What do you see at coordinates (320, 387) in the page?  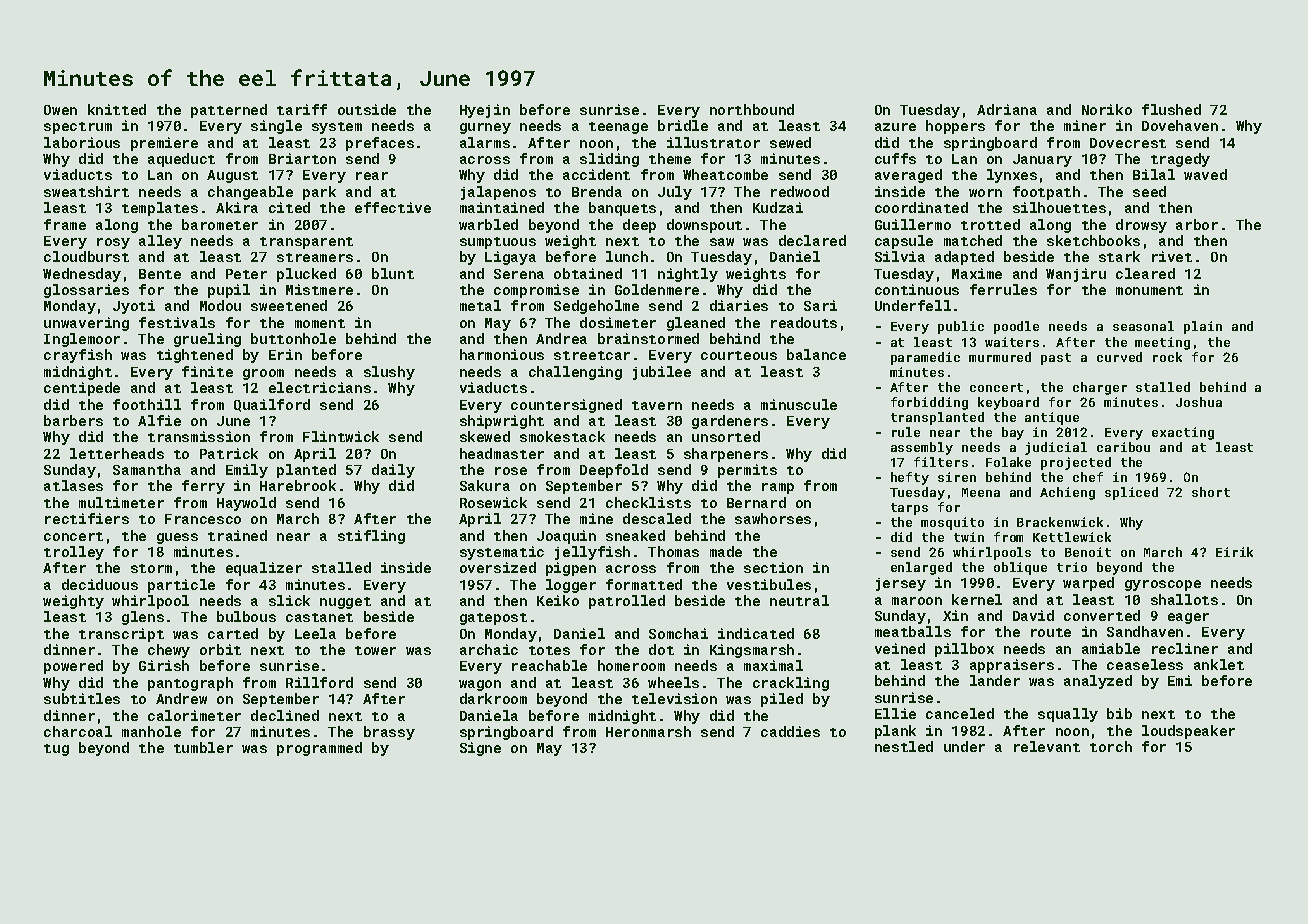 I see `electricians` at bounding box center [320, 387].
